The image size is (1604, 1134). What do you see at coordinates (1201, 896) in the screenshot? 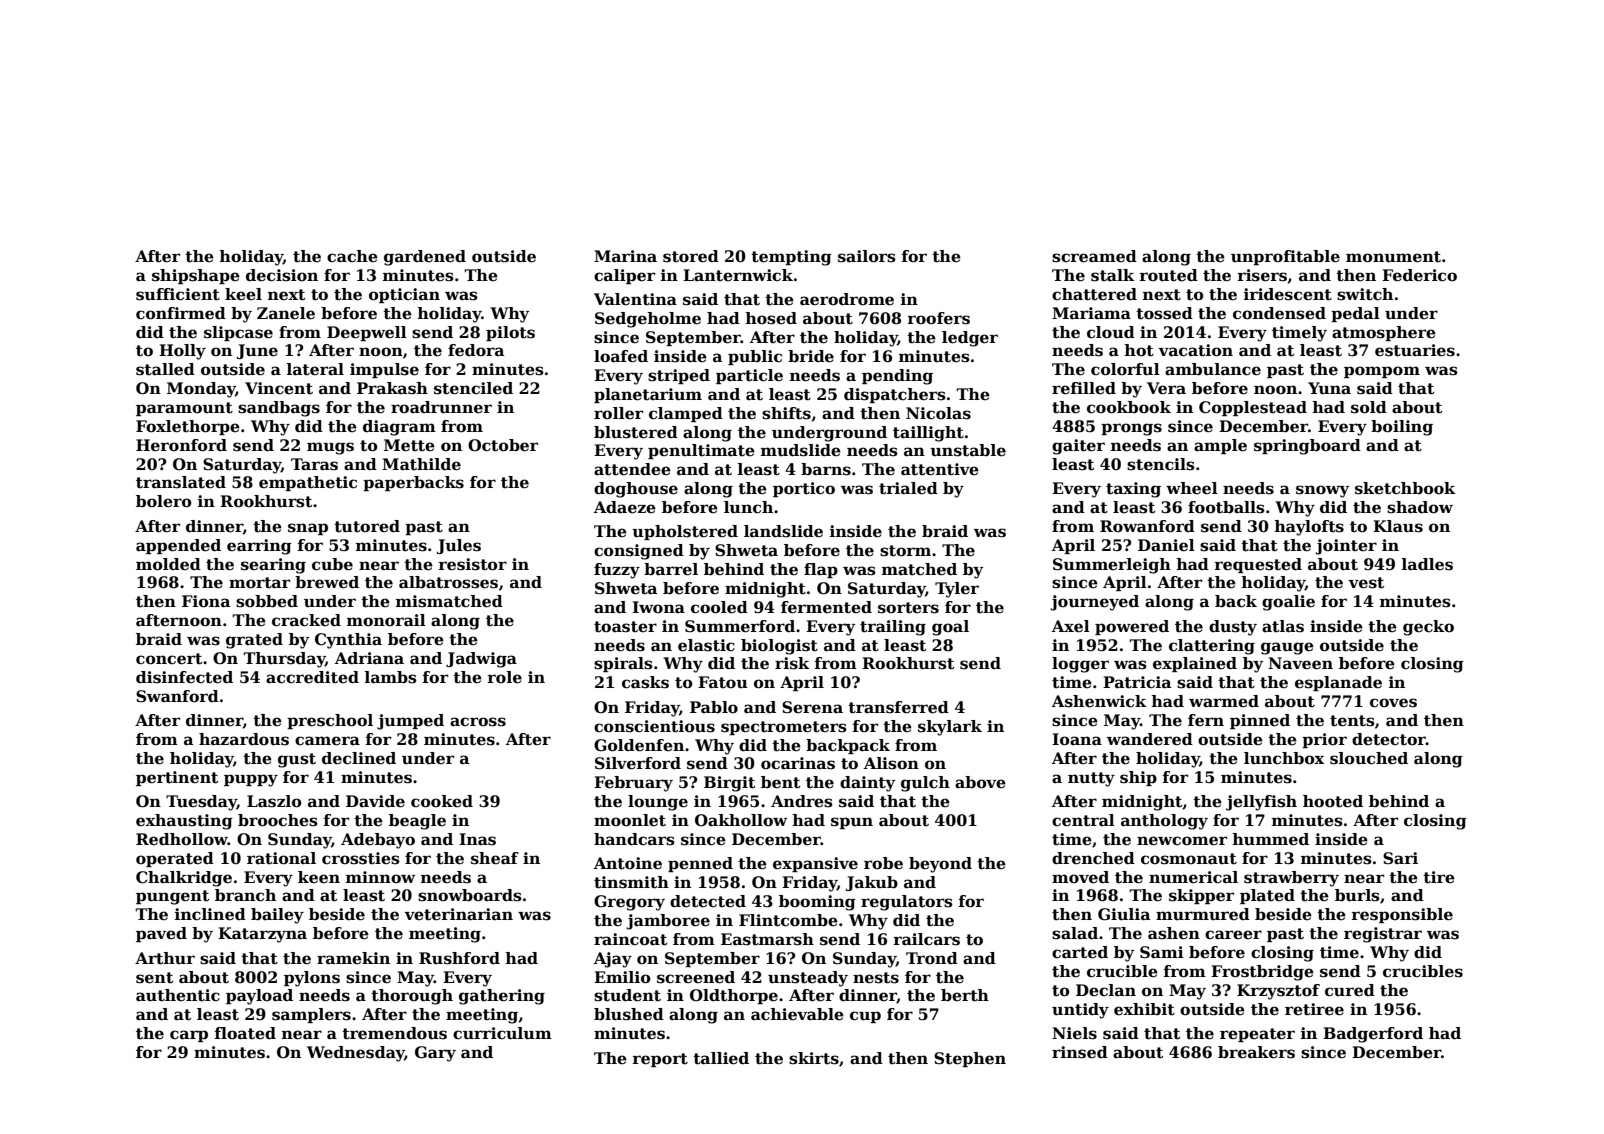
I see `skipper` at bounding box center [1201, 896].
